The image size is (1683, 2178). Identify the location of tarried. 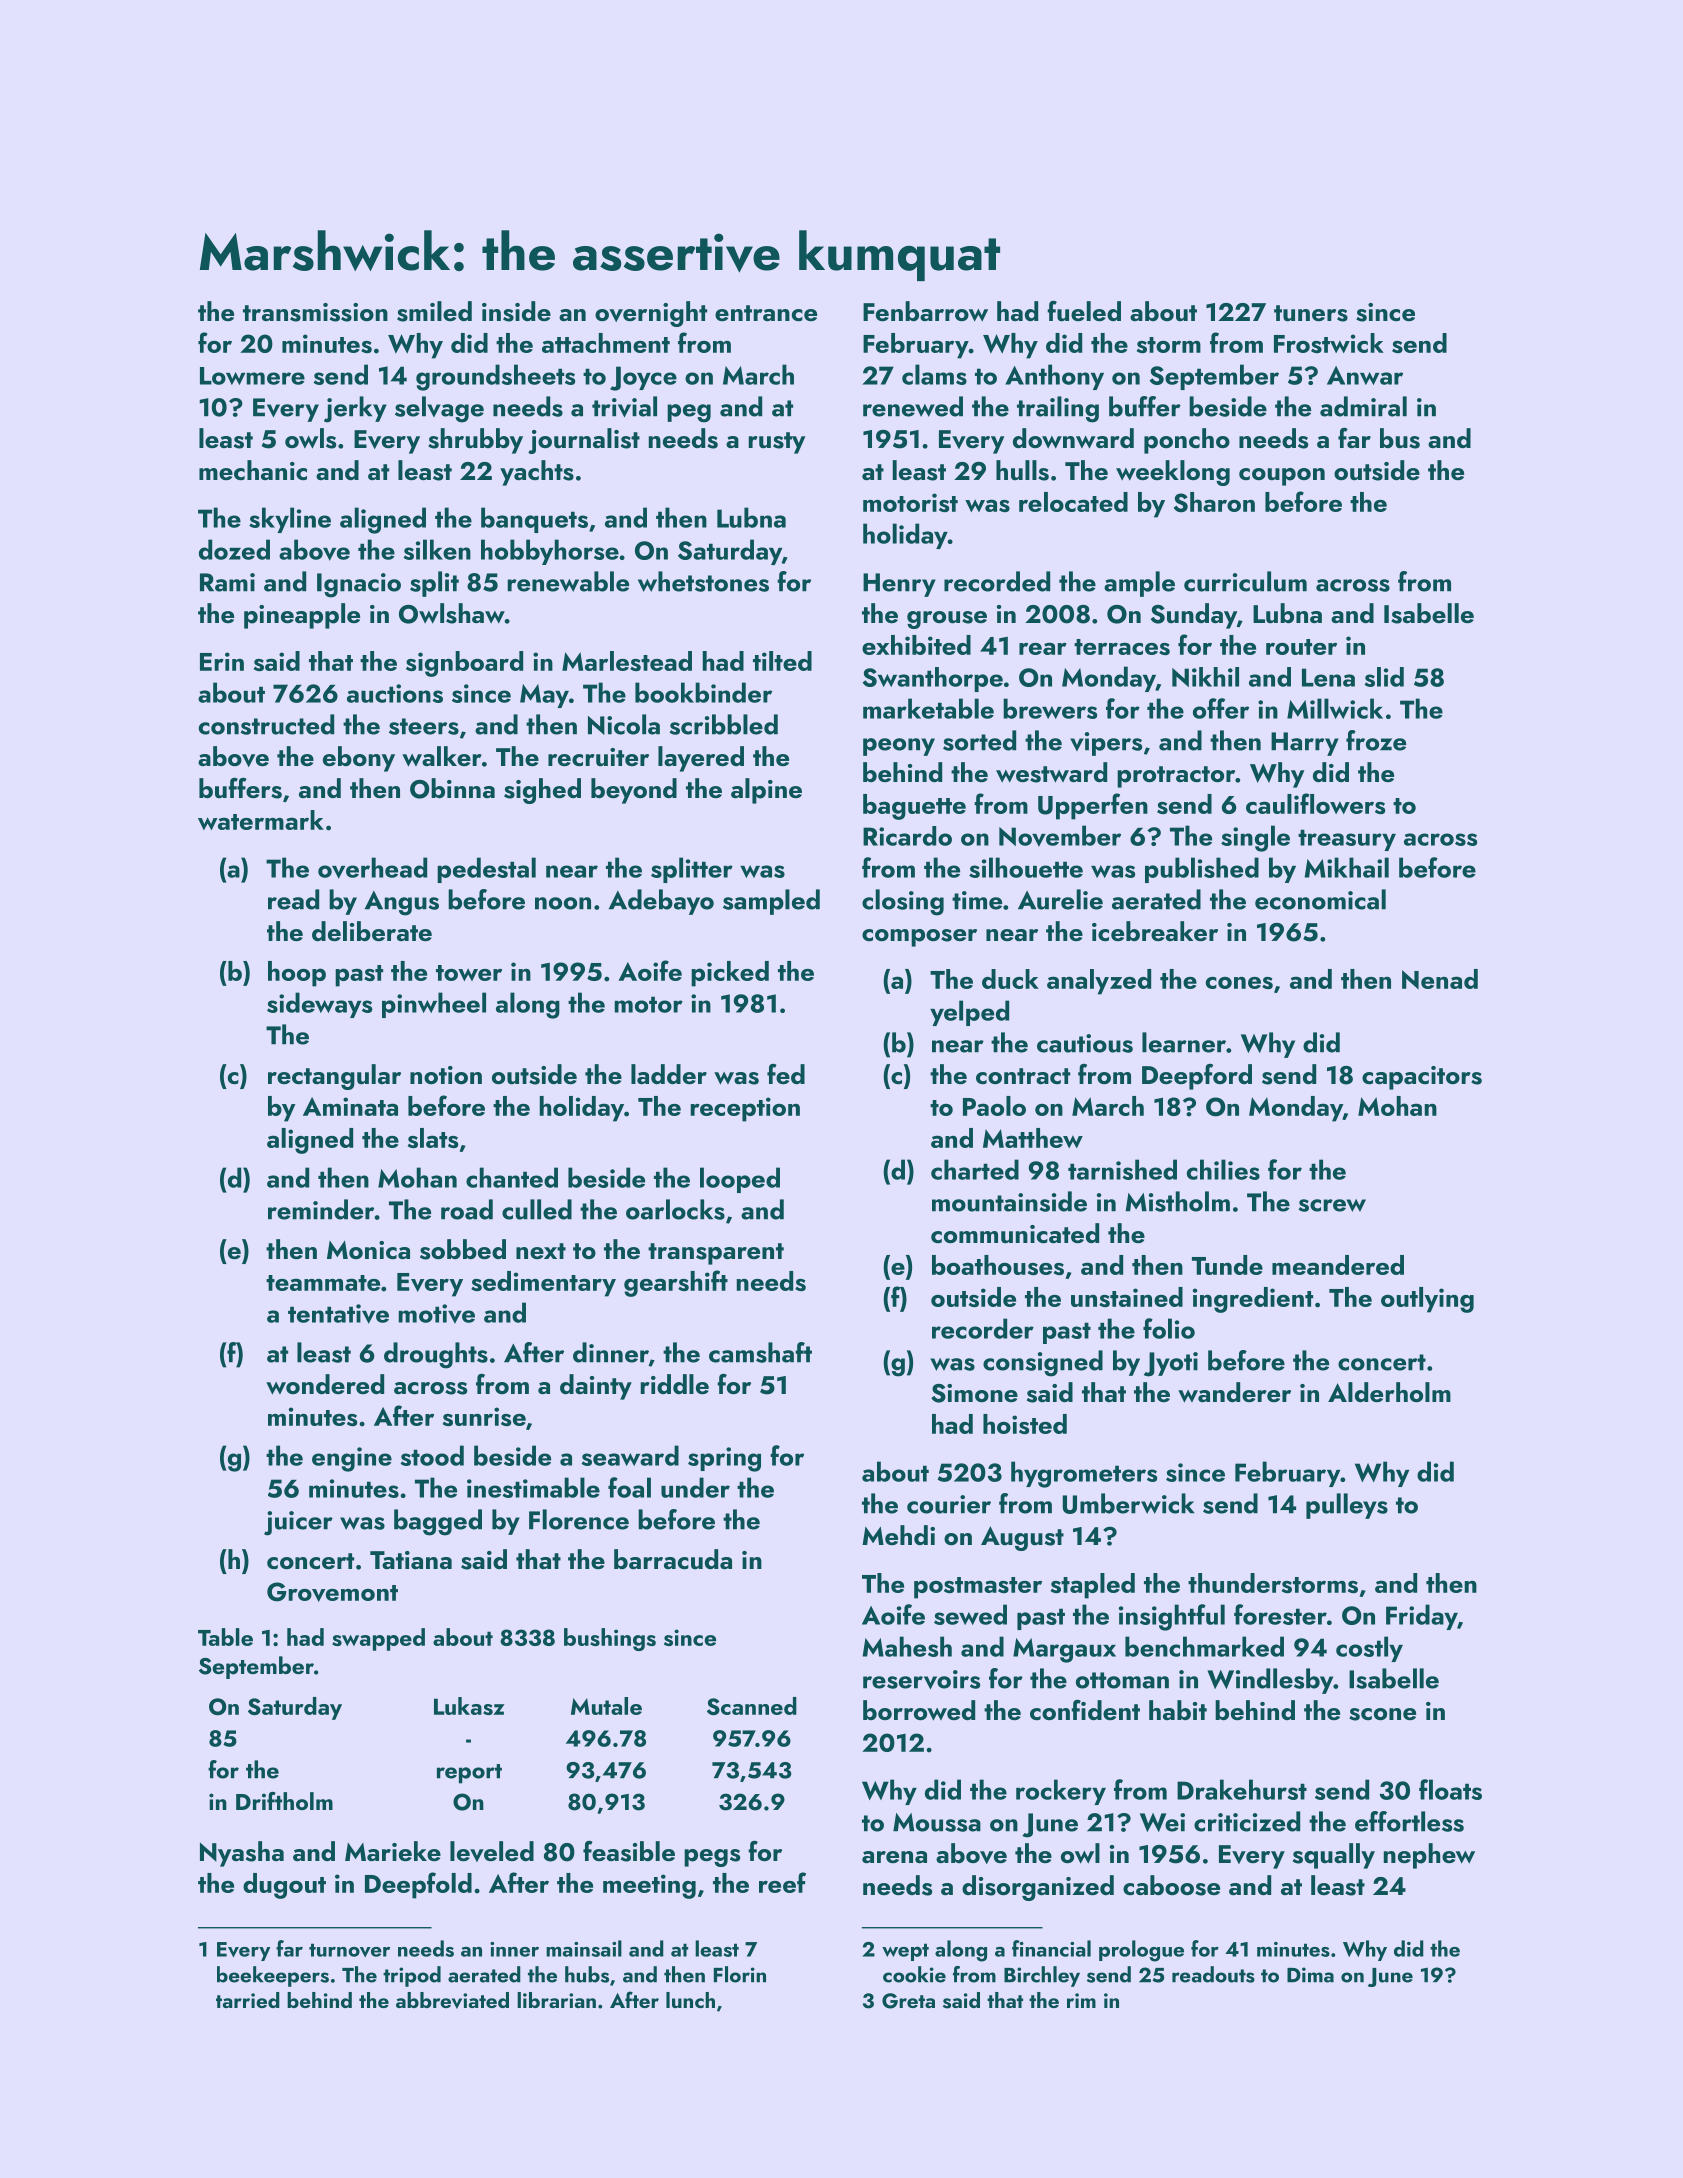
(248, 2000).
